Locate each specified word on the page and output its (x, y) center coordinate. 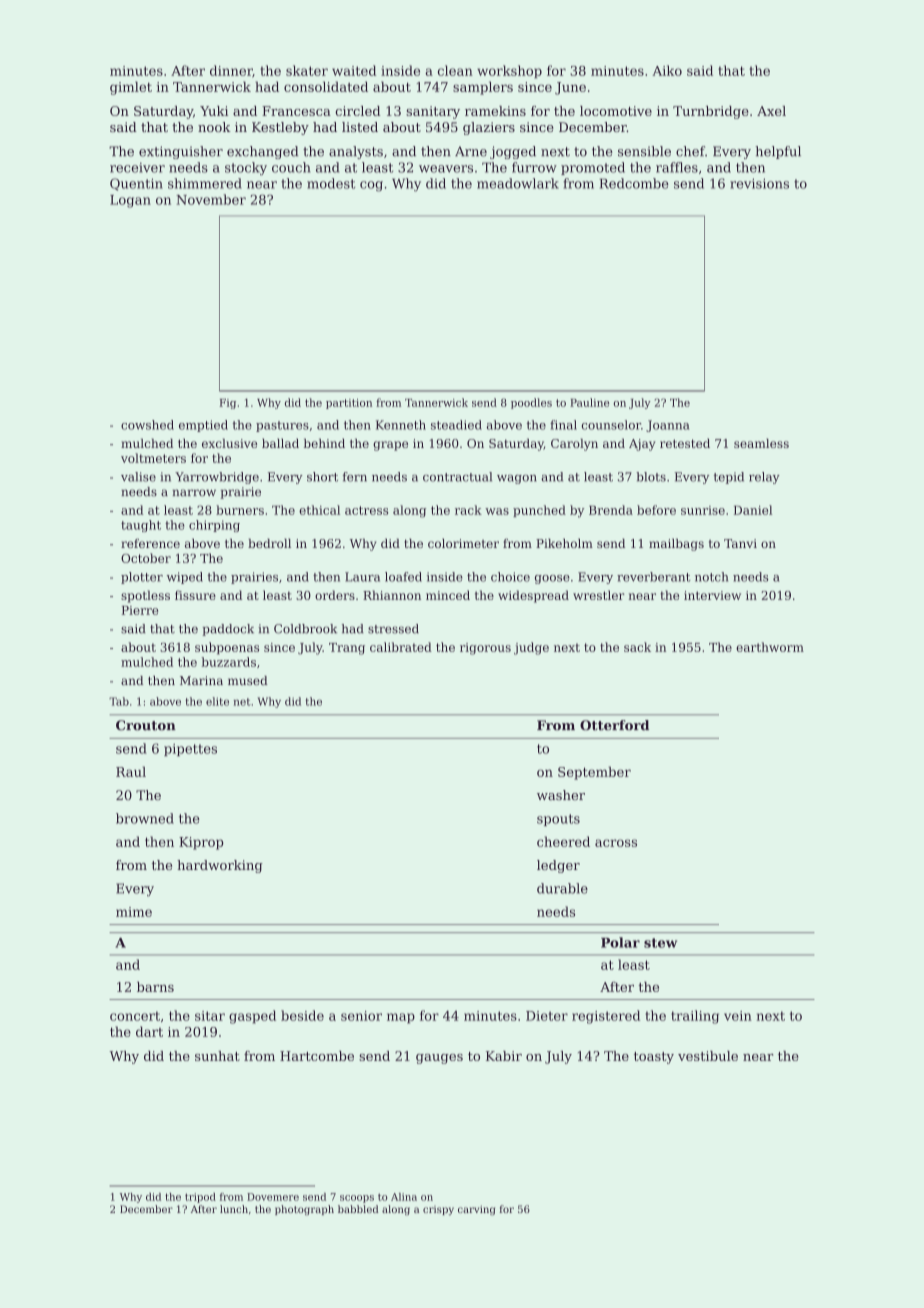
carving (476, 1210)
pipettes (190, 750)
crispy (438, 1210)
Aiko (667, 70)
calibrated (401, 647)
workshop (509, 72)
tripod (200, 1198)
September (594, 773)
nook (214, 127)
